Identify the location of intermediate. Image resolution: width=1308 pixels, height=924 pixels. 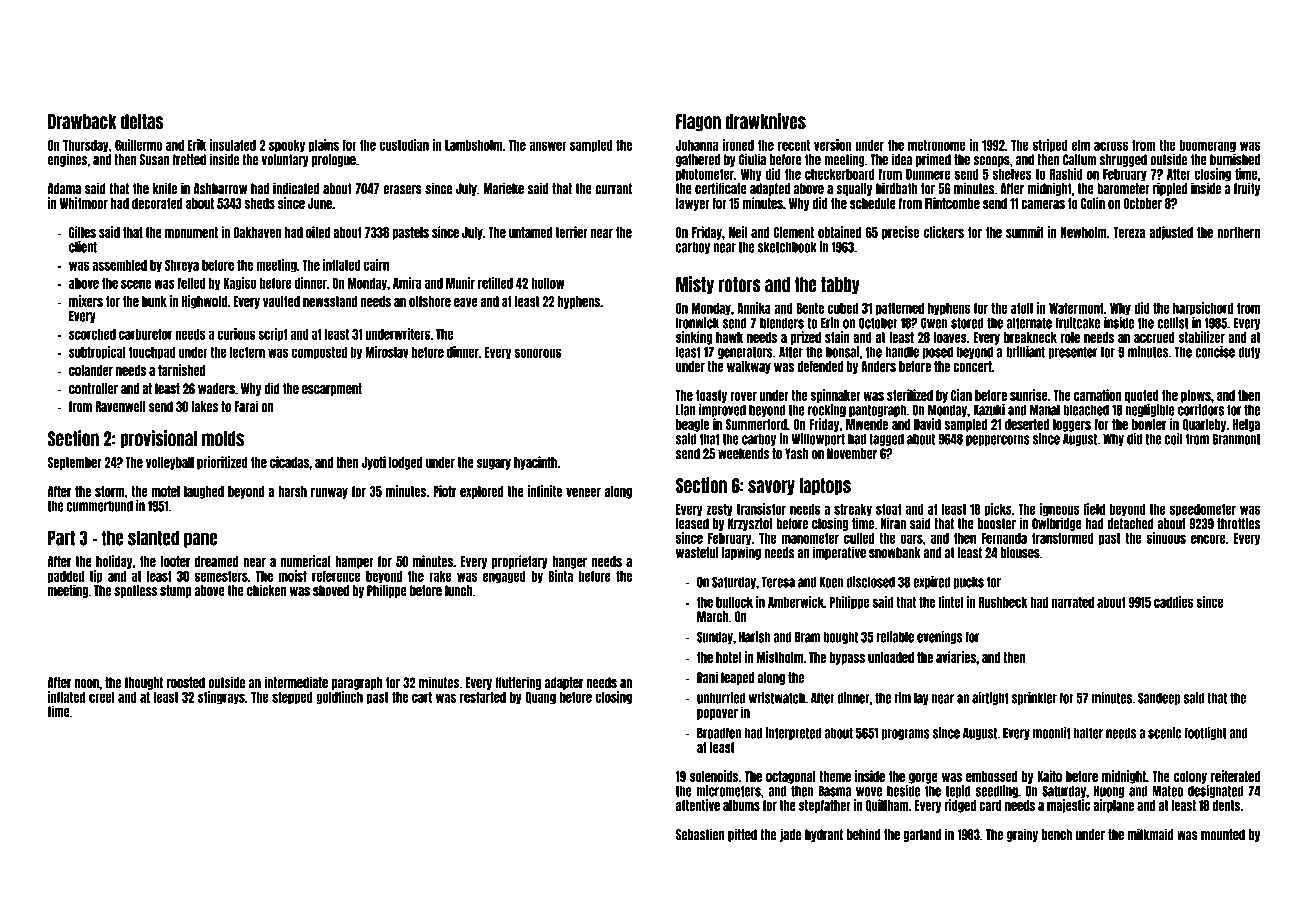
(296, 682).
